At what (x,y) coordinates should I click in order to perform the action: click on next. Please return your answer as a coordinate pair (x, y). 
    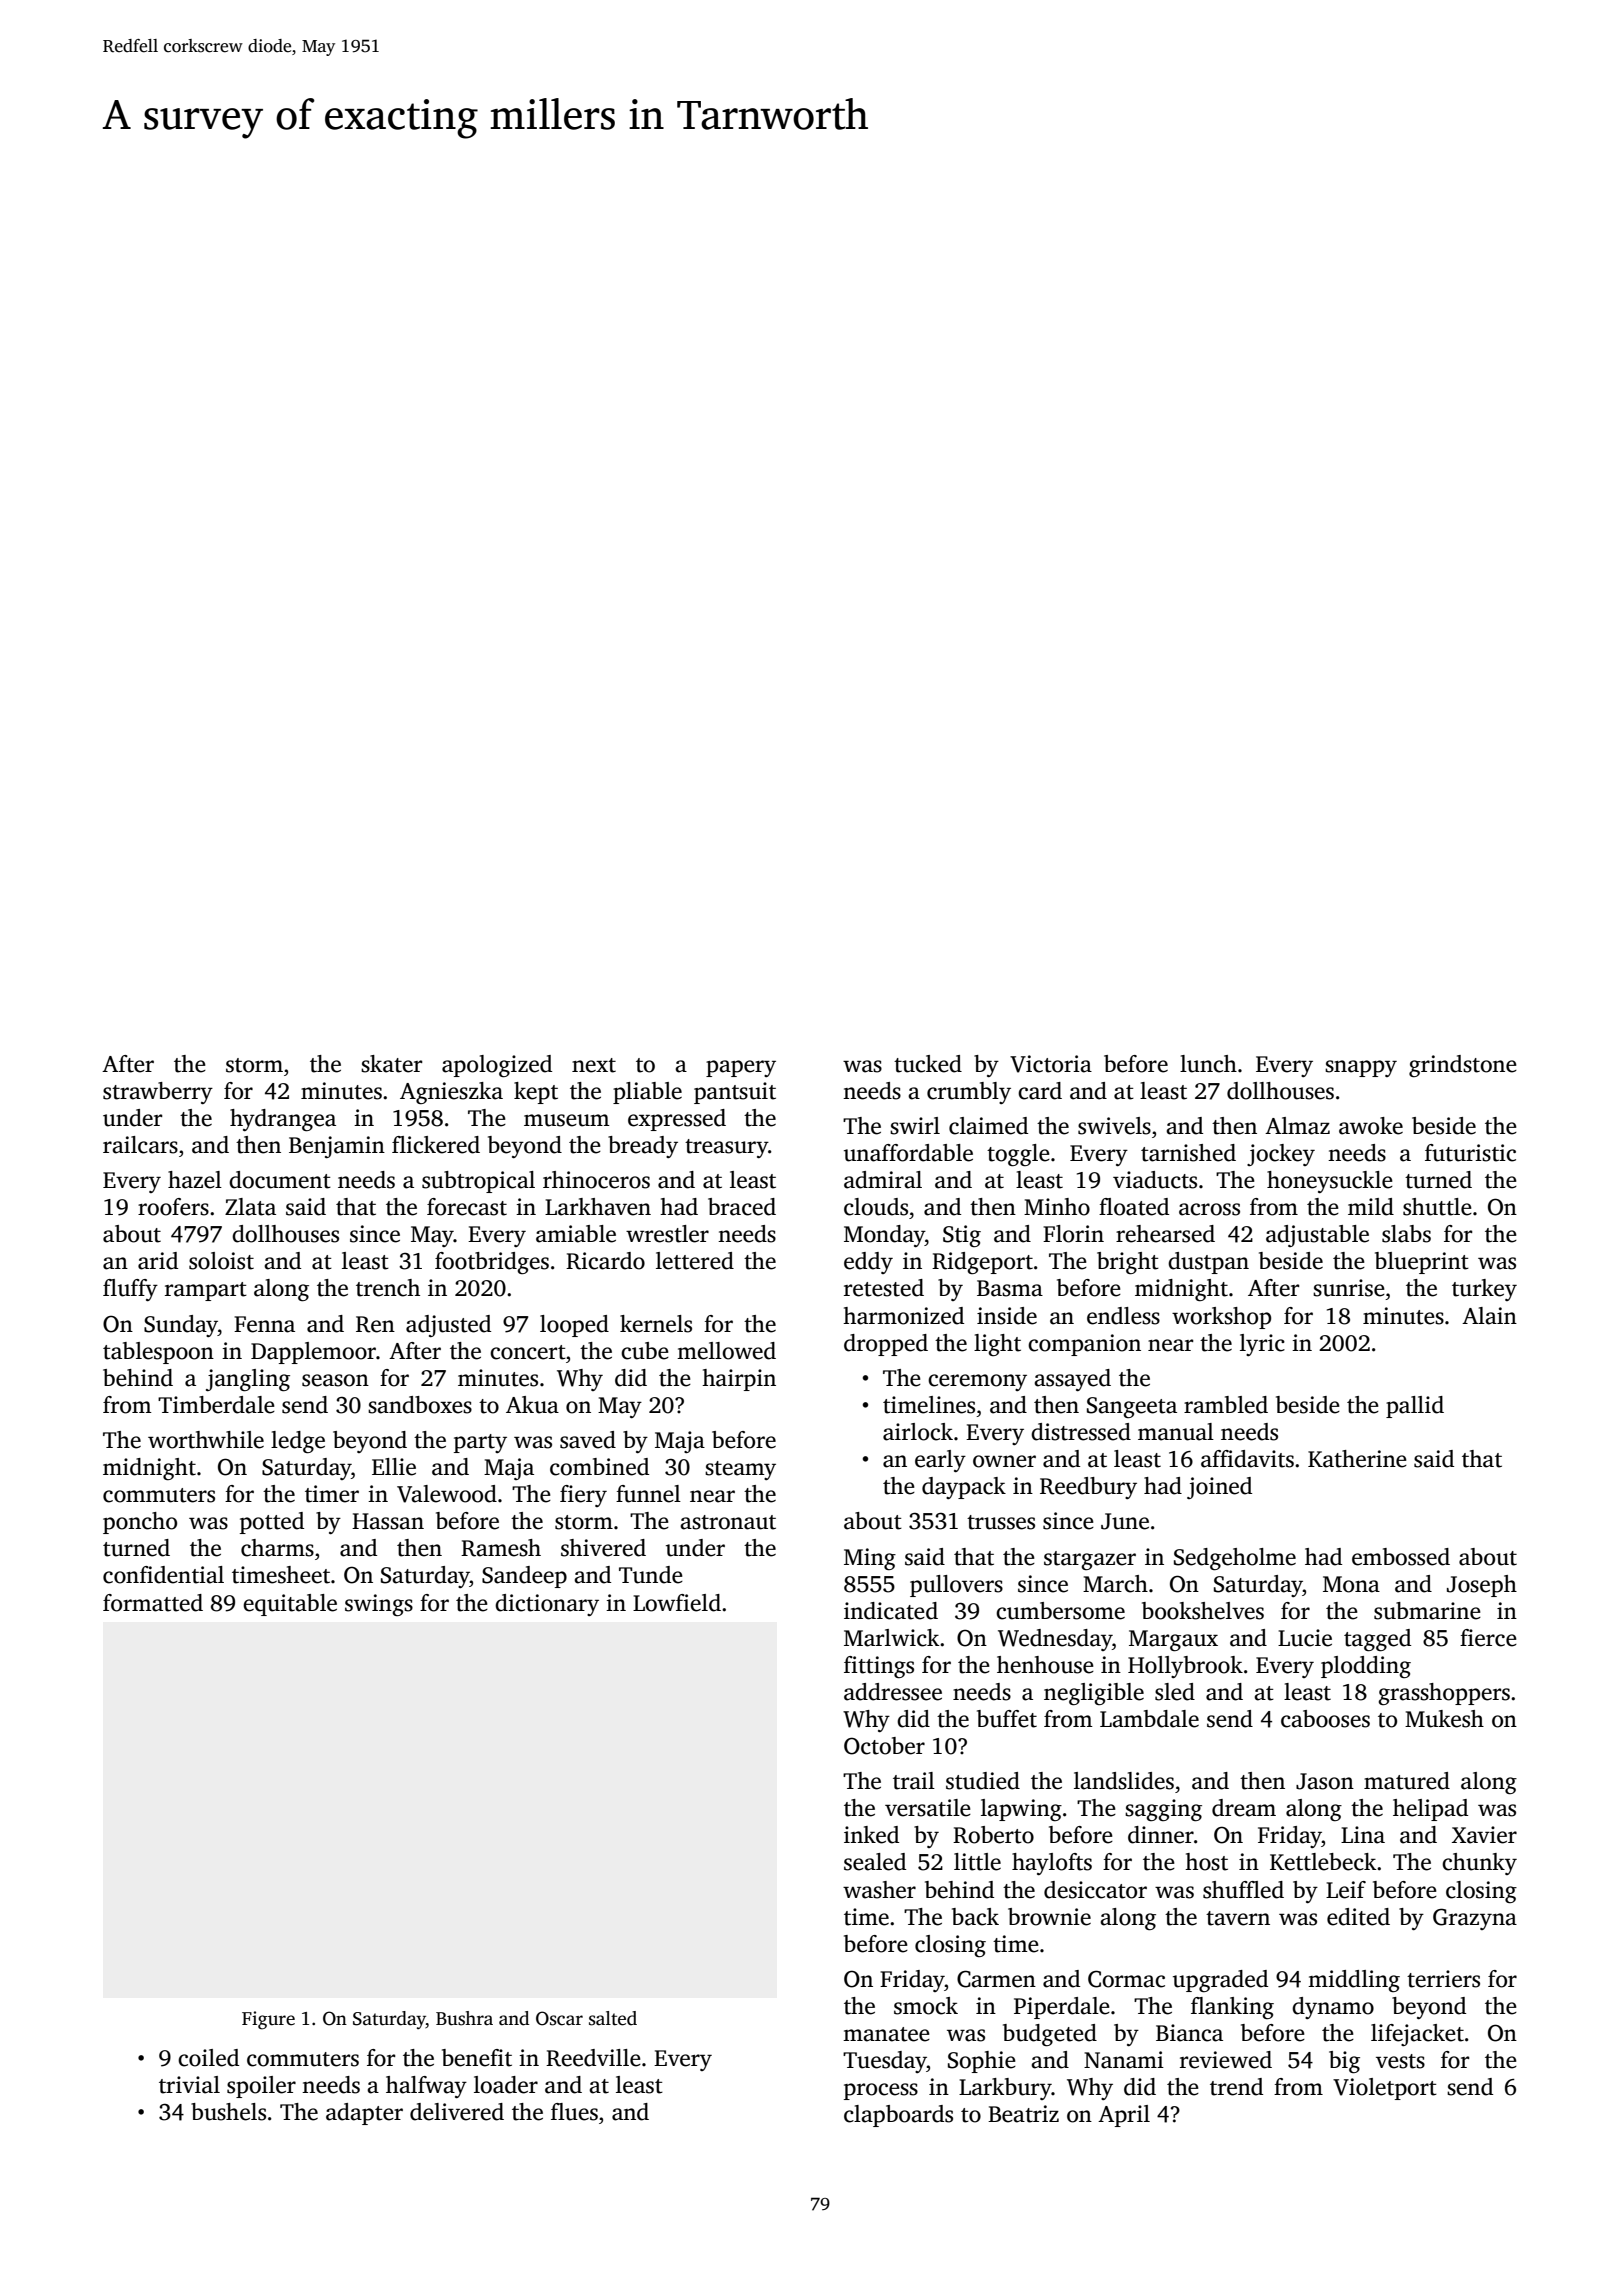
    Looking at the image, I should click on (594, 1065).
